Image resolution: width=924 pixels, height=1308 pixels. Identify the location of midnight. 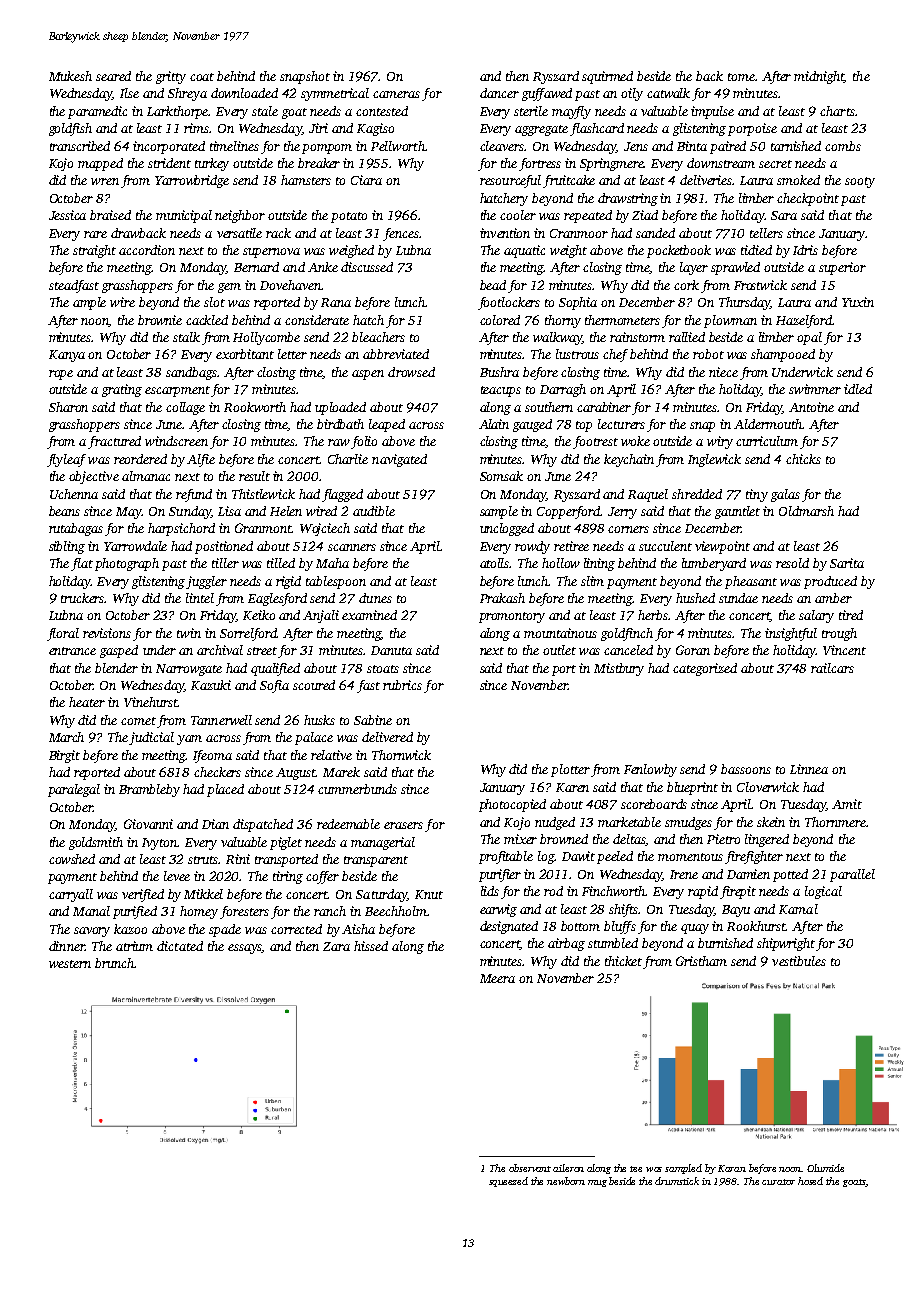
(819, 77).
